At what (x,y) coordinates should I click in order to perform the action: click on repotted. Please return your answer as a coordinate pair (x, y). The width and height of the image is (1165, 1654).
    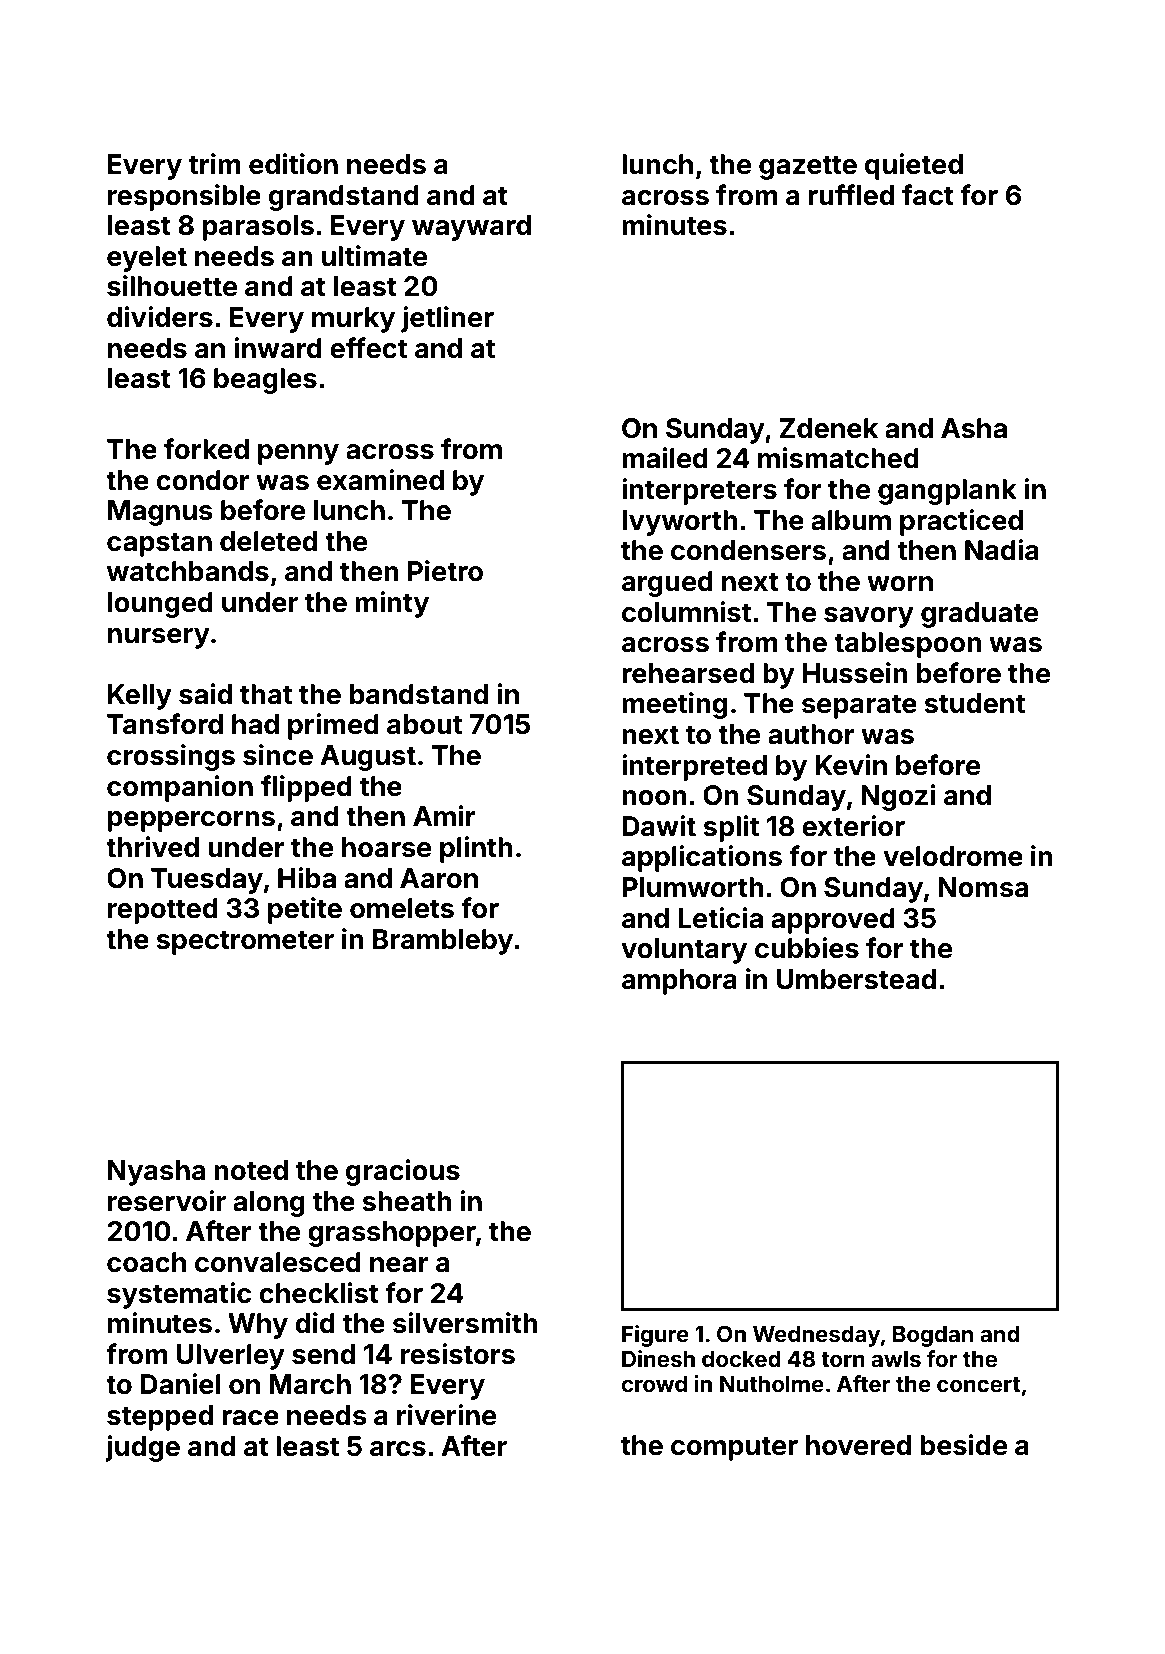
    Looking at the image, I should click on (163, 911).
